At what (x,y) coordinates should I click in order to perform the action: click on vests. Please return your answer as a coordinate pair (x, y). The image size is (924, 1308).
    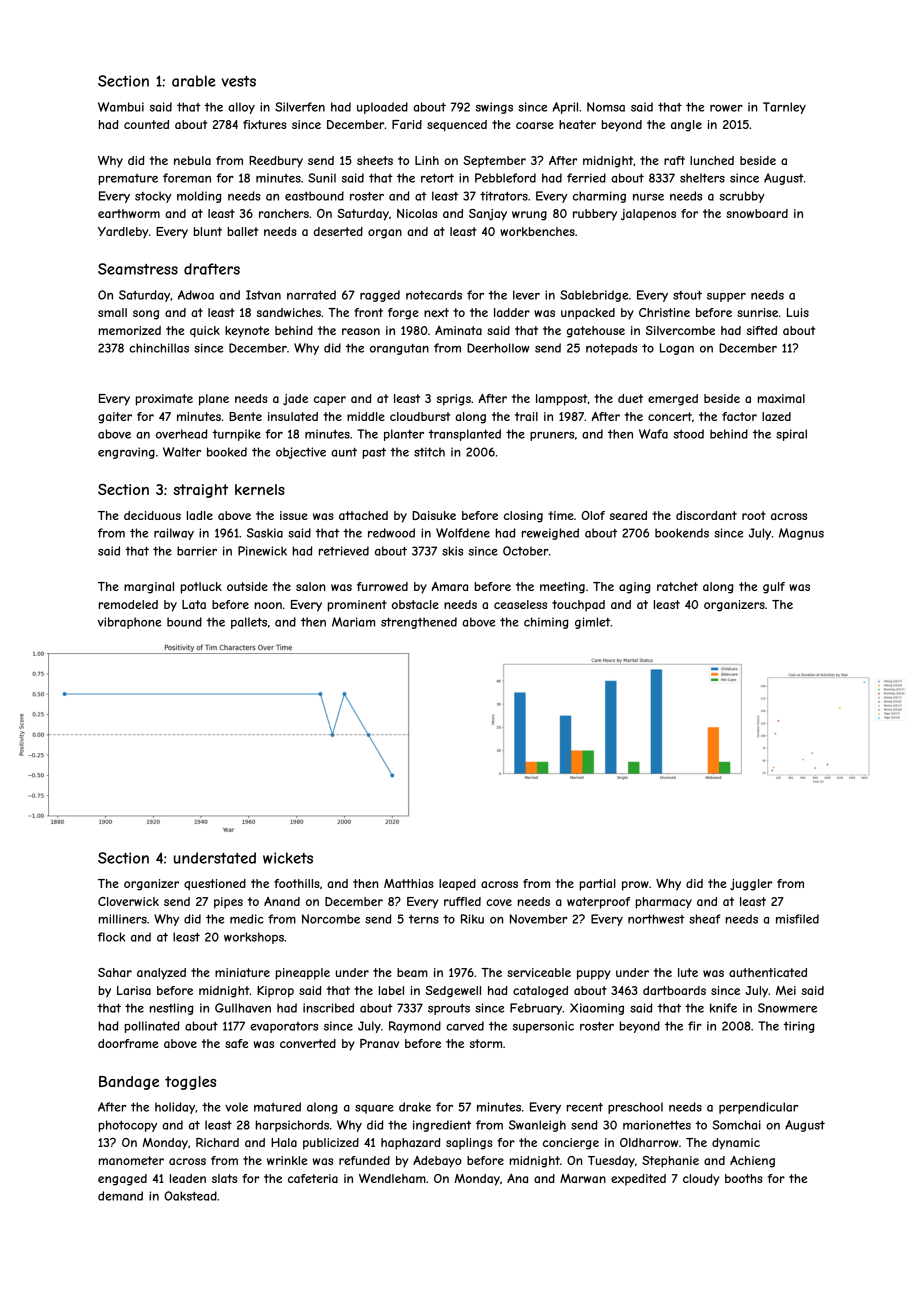
    Looking at the image, I should click on (238, 81).
